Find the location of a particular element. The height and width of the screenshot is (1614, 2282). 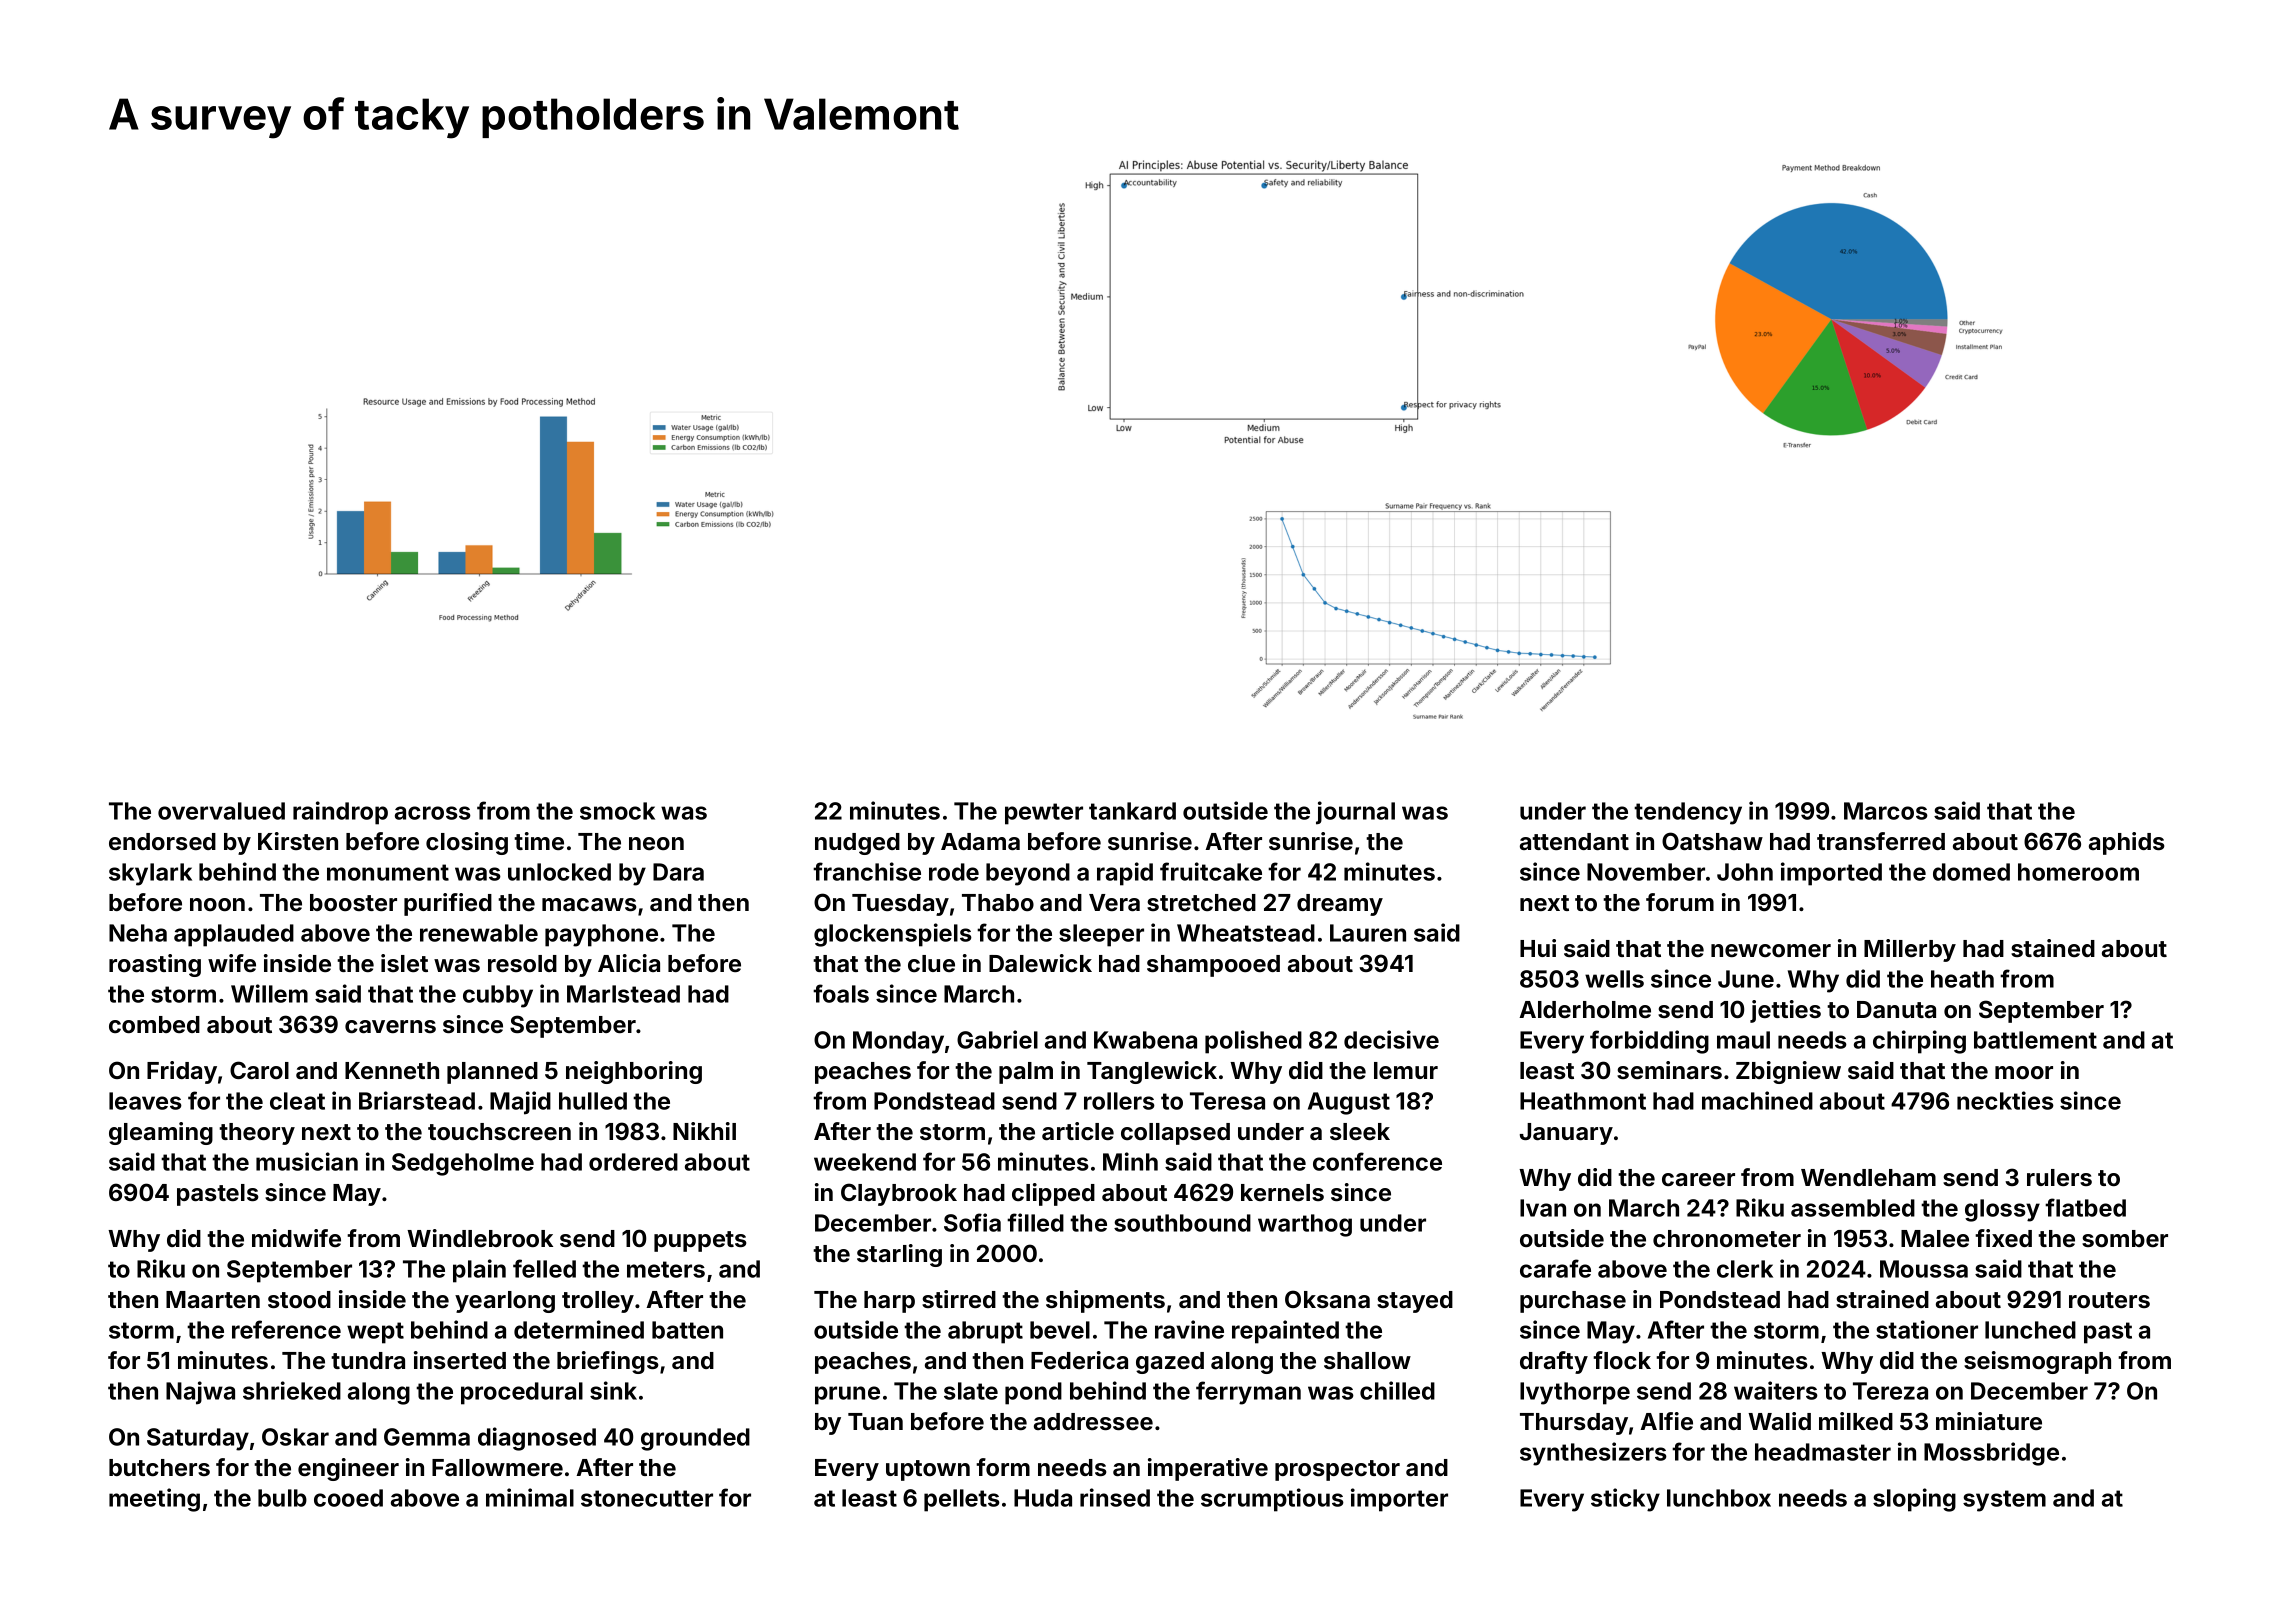

warthog is located at coordinates (1305, 1225).
